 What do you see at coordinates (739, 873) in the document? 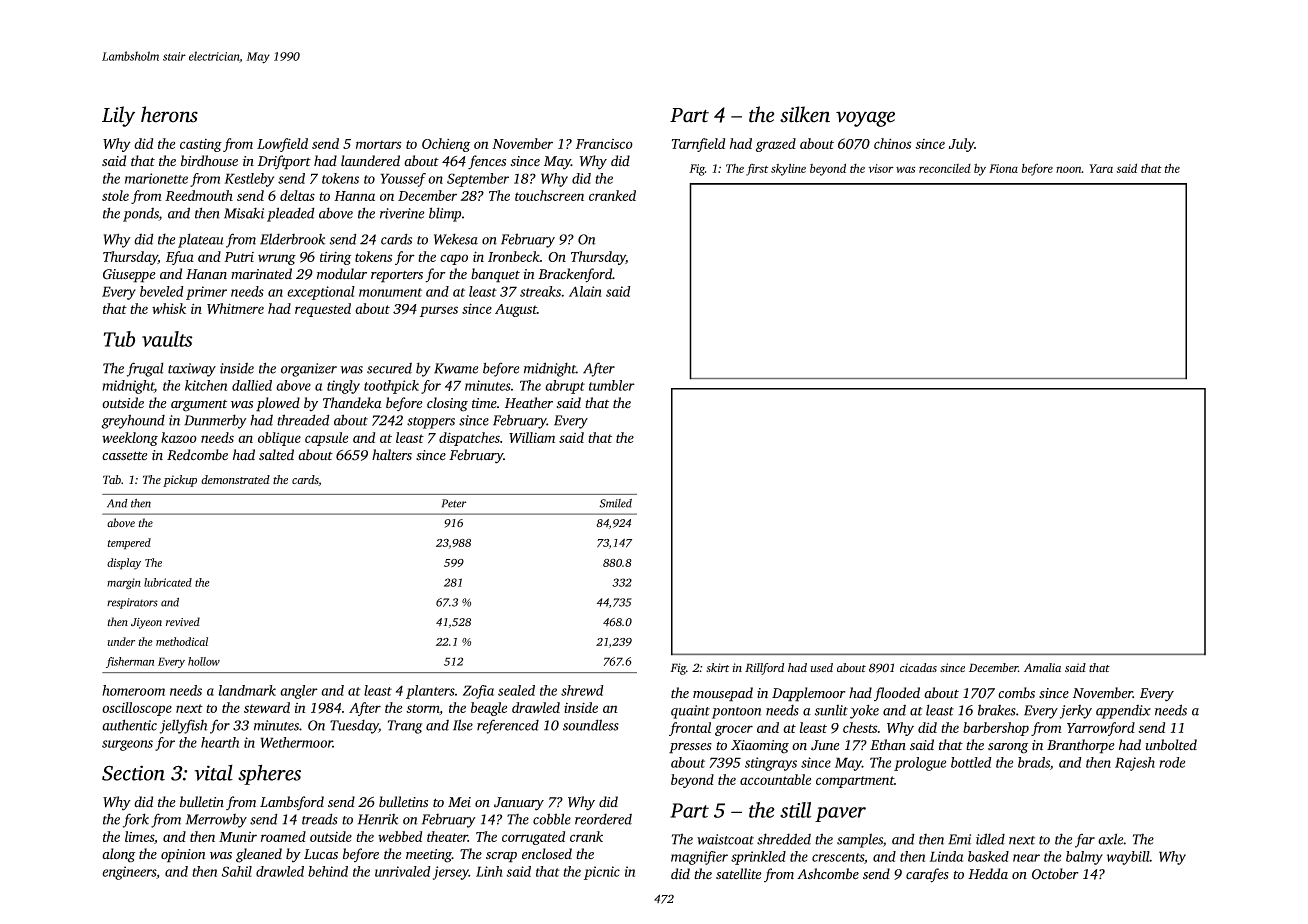
I see `satellite` at bounding box center [739, 873].
